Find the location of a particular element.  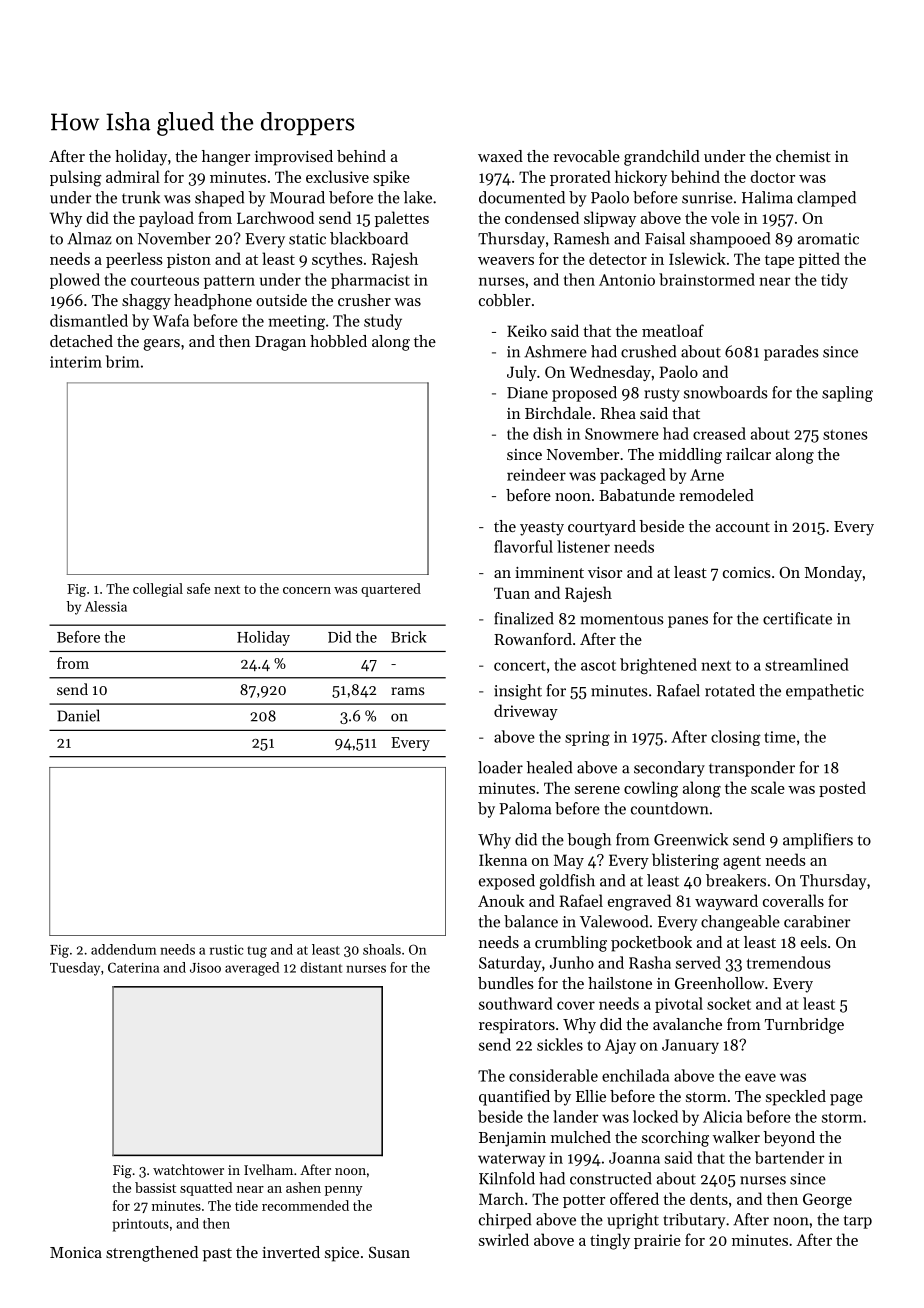

addendum is located at coordinates (124, 949).
